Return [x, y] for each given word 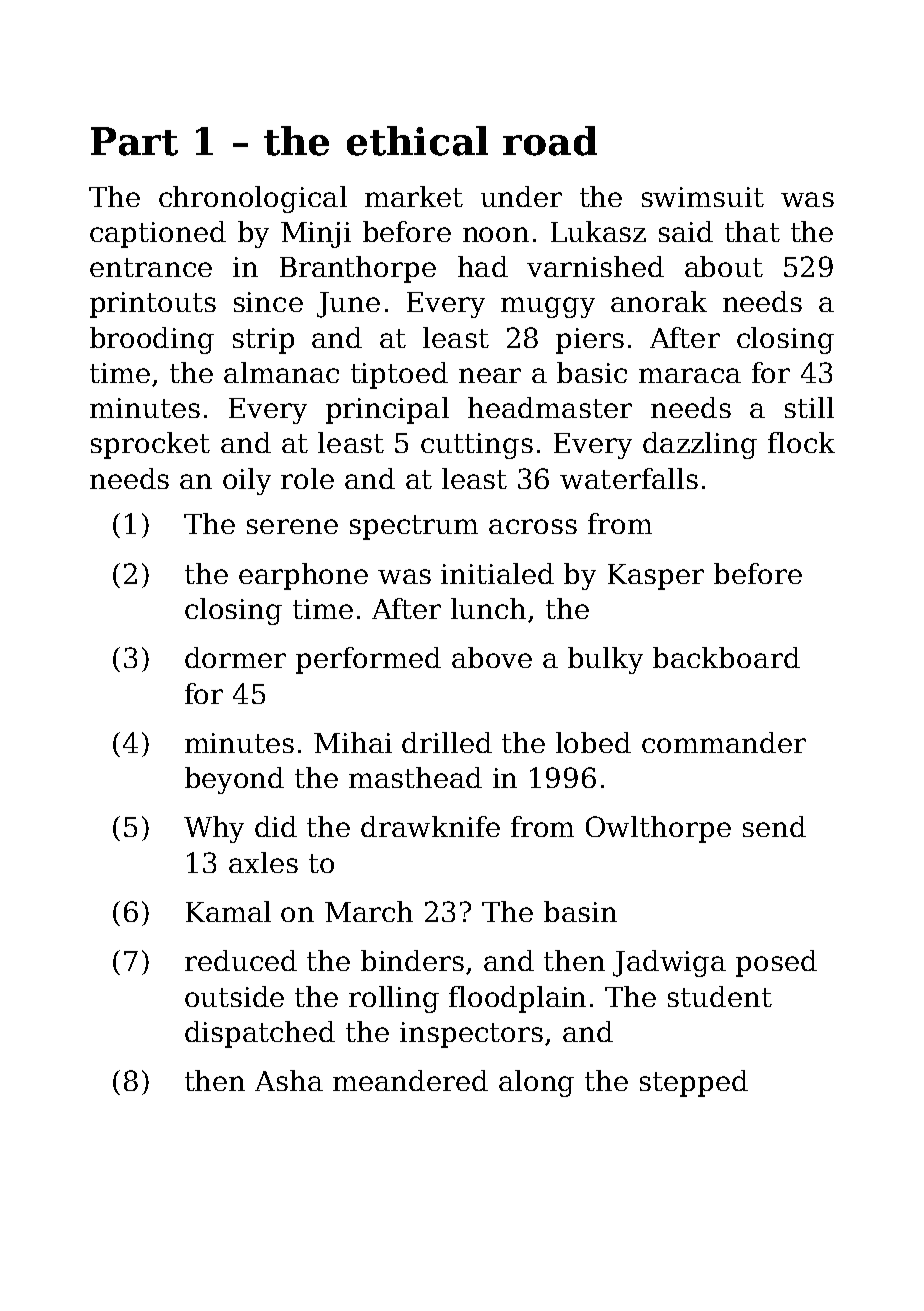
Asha [289, 1080]
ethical [417, 141]
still [809, 407]
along [536, 1083]
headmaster [550, 407]
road [550, 141]
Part [134, 141]
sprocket [150, 445]
